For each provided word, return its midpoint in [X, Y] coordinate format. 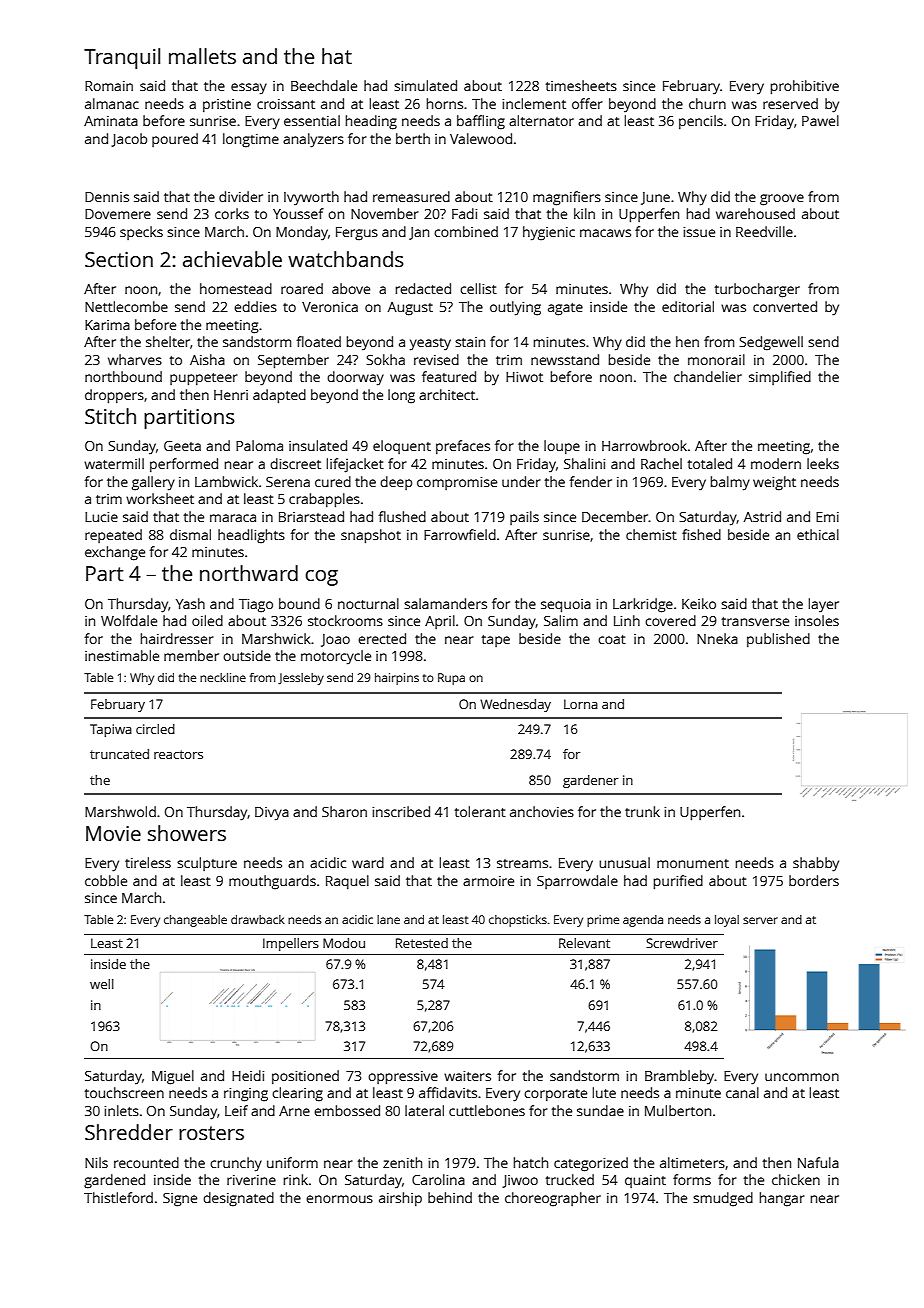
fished [701, 534]
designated [238, 1199]
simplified [780, 378]
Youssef [298, 213]
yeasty [430, 344]
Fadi [464, 213]
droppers [114, 396]
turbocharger [757, 290]
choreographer [553, 1199]
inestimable [122, 655]
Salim [561, 620]
